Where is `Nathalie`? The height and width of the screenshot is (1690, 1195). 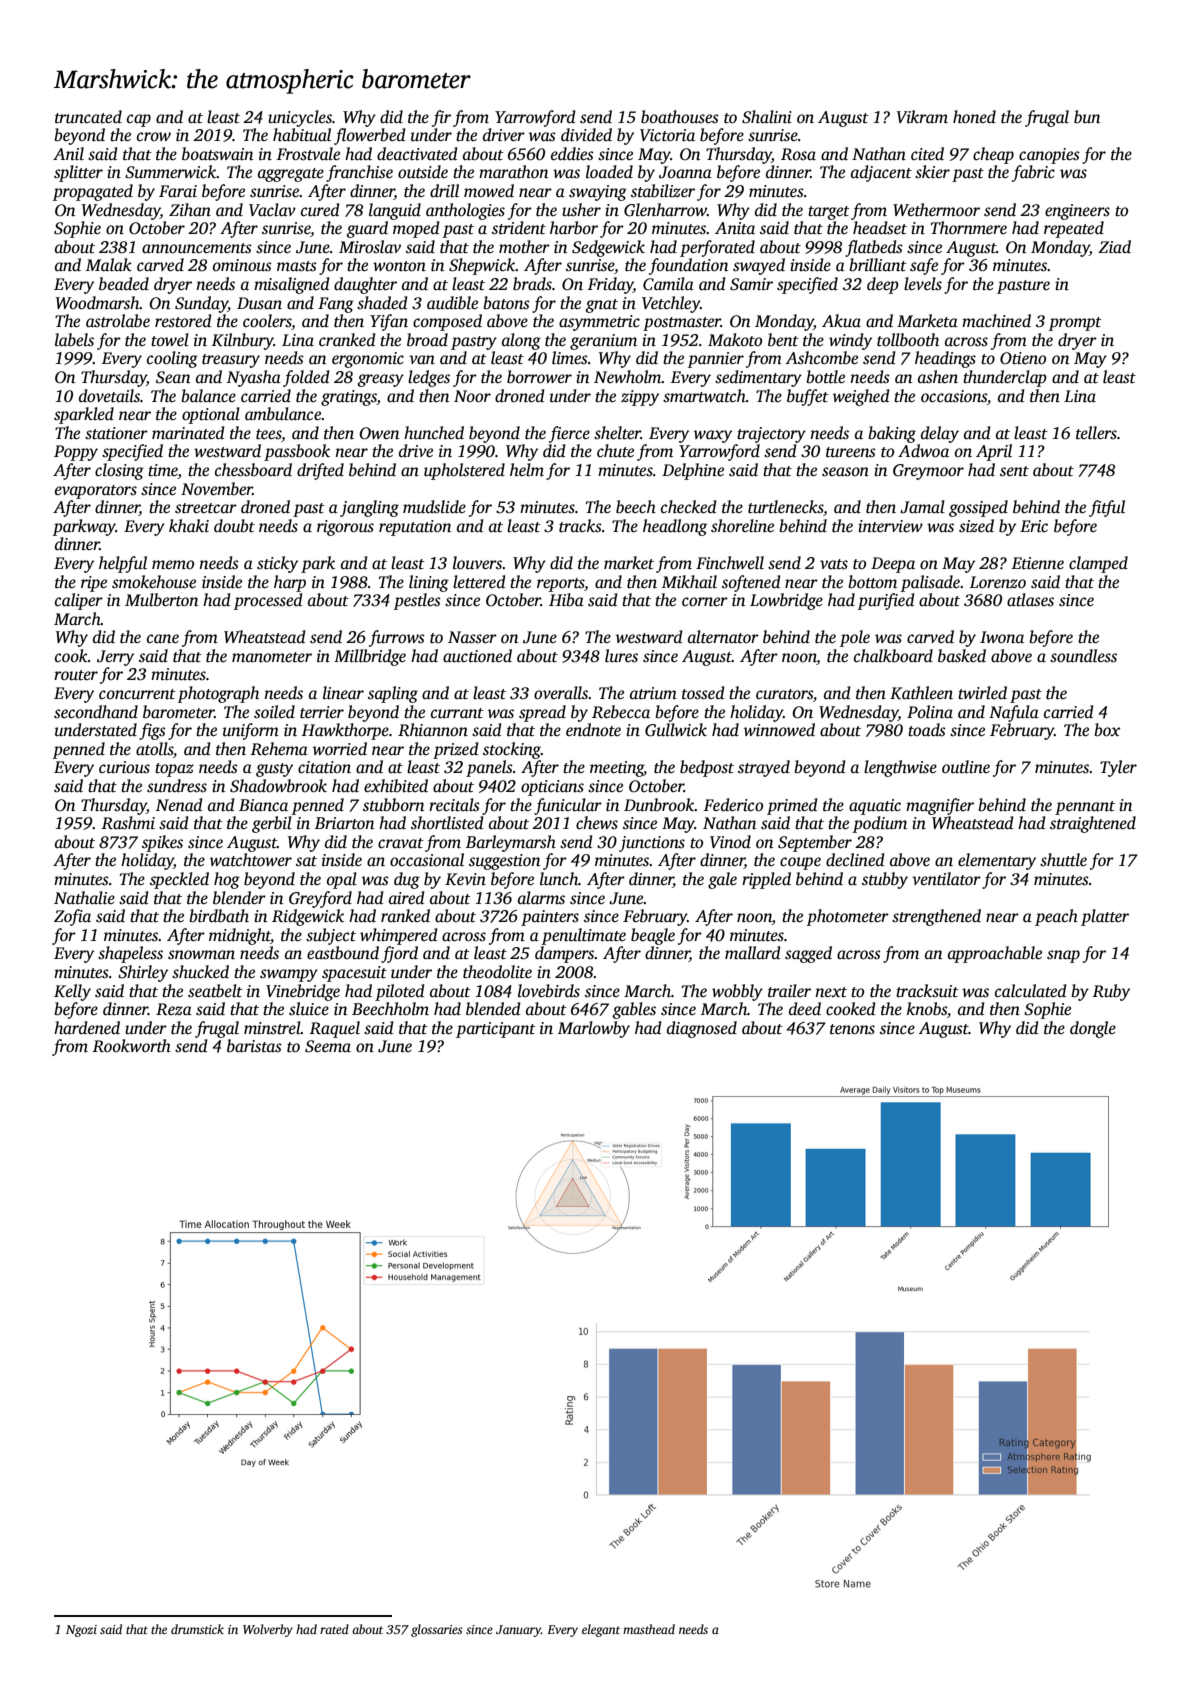
Nathalie is located at coordinates (84, 898).
